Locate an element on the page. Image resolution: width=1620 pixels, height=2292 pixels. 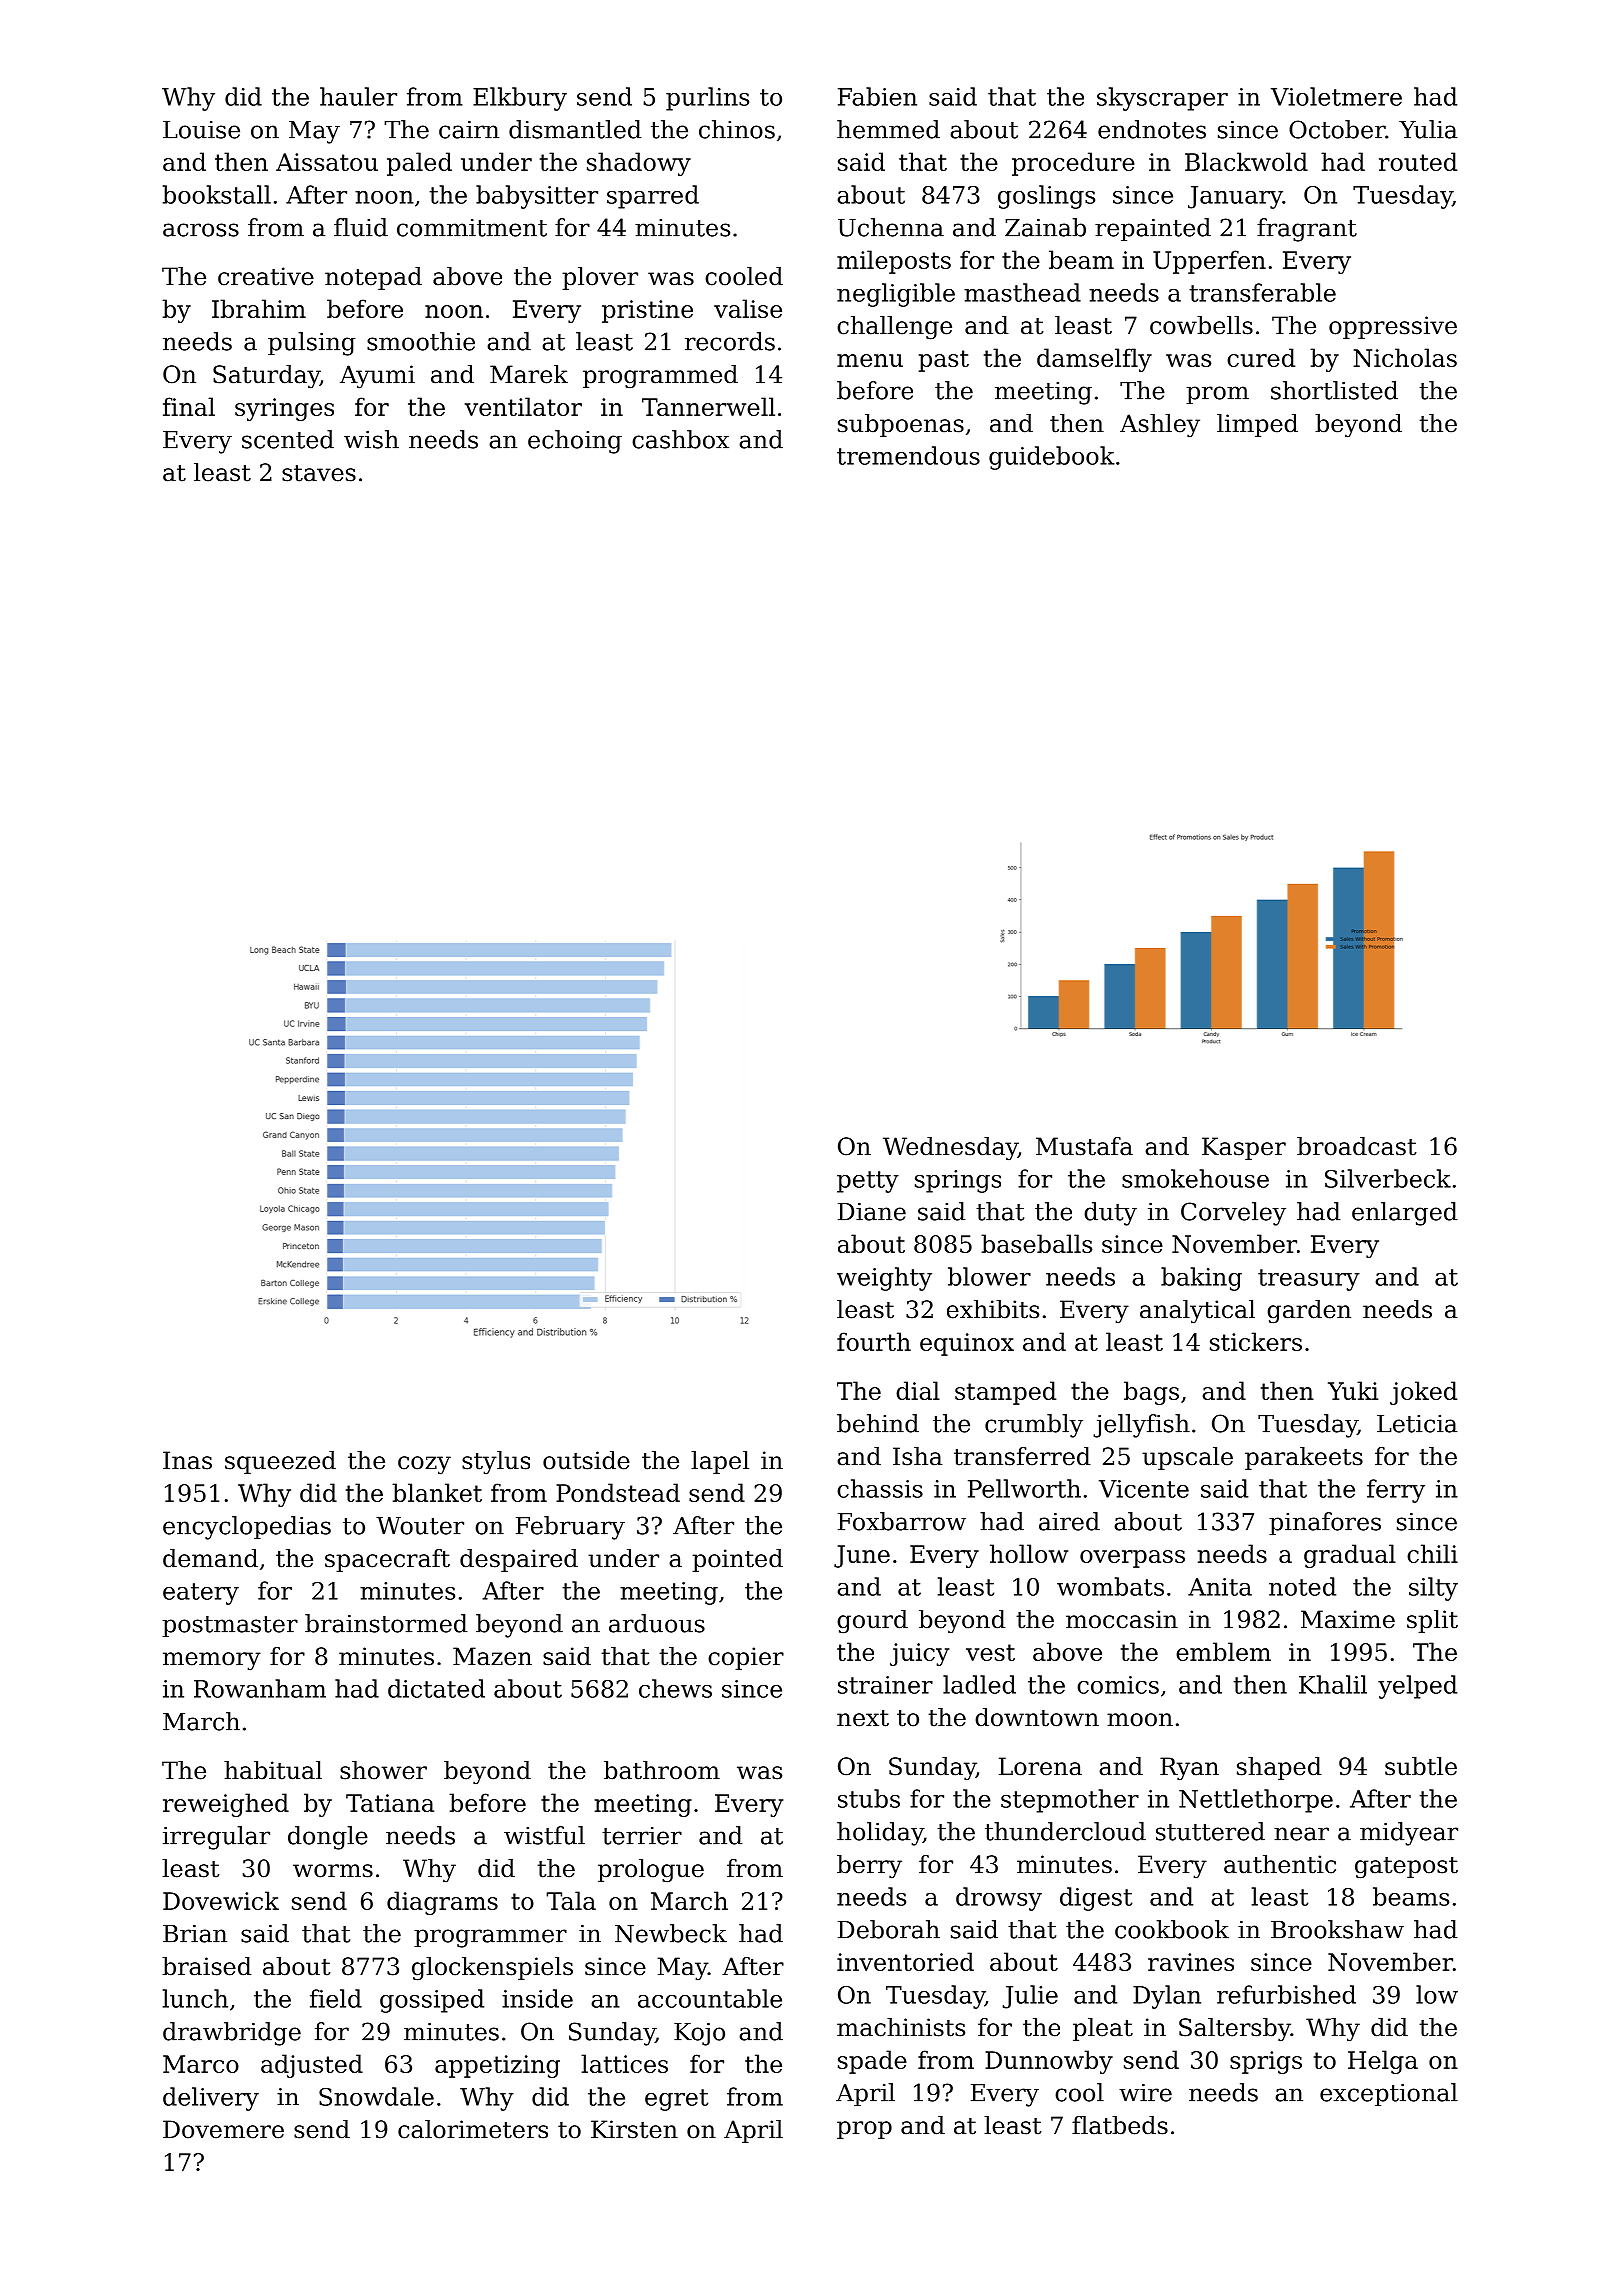
outside is located at coordinates (586, 1460).
